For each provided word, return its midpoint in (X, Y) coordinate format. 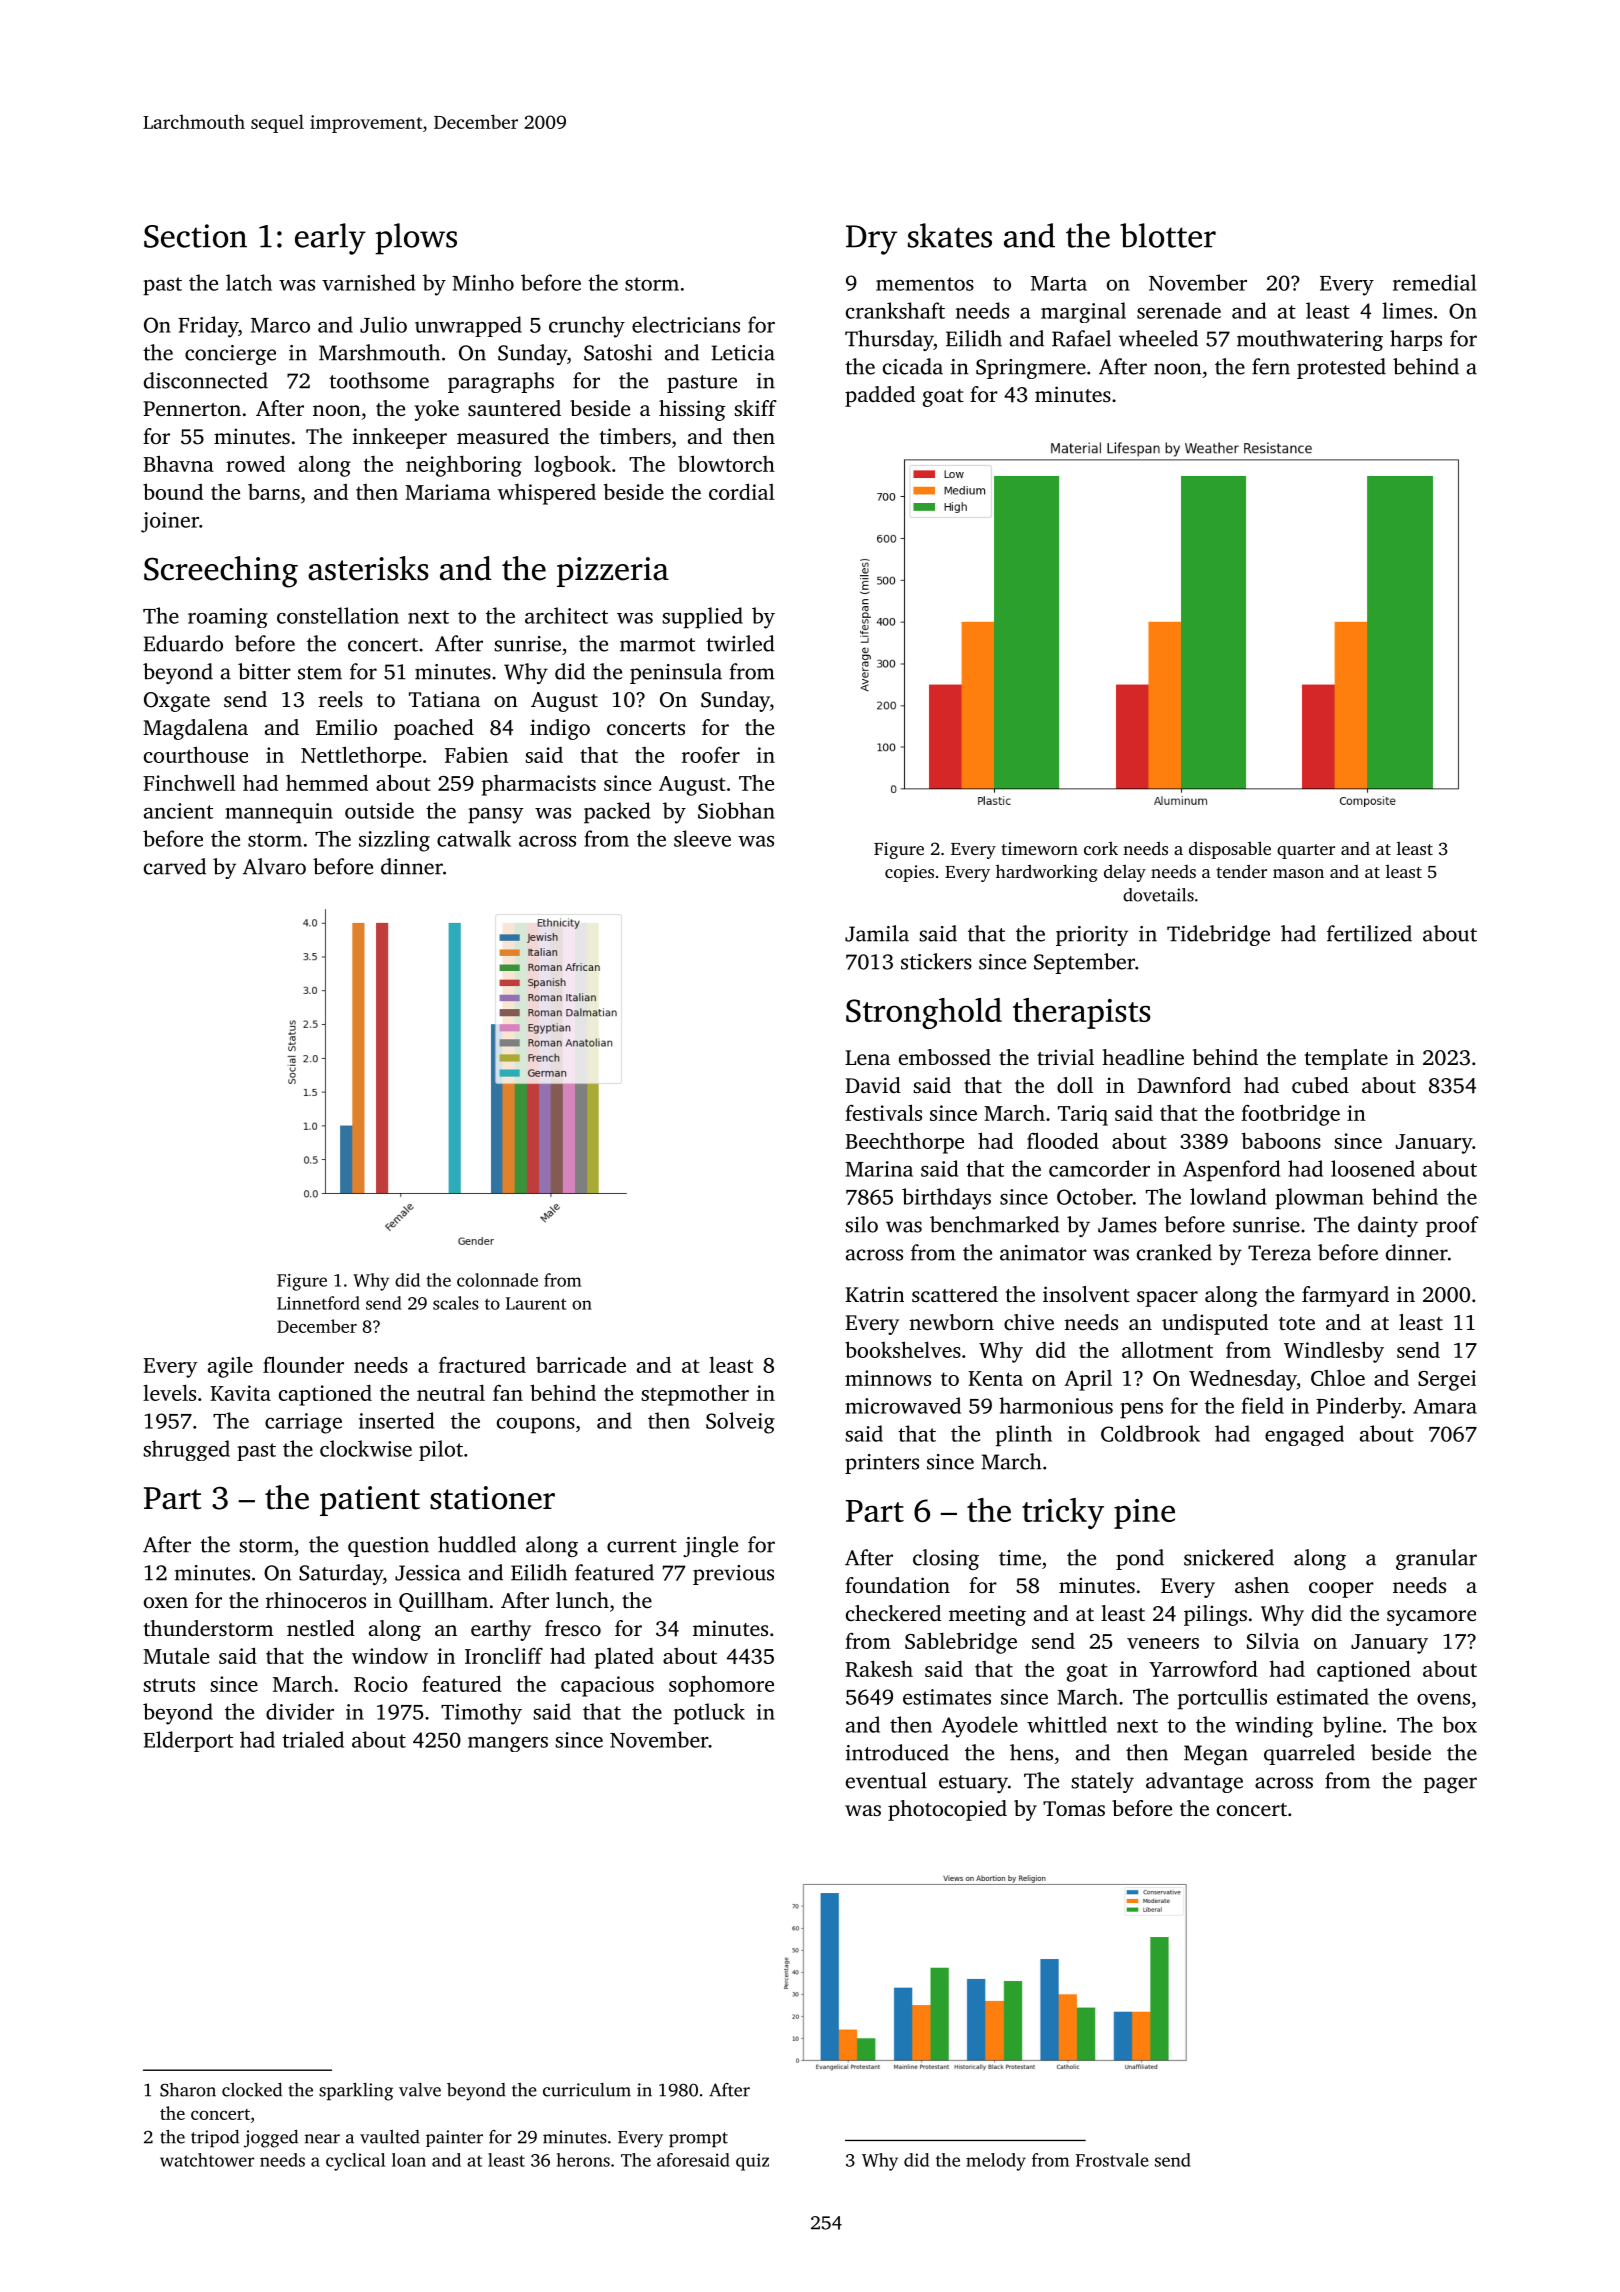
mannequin (279, 813)
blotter (1168, 235)
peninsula (676, 673)
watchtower (207, 2160)
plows (416, 239)
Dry (871, 240)
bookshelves (903, 1349)
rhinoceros (316, 1600)
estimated (1323, 1696)
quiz (752, 2162)
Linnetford (318, 1303)
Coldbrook (1150, 1433)
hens (1031, 1752)
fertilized (1369, 933)
